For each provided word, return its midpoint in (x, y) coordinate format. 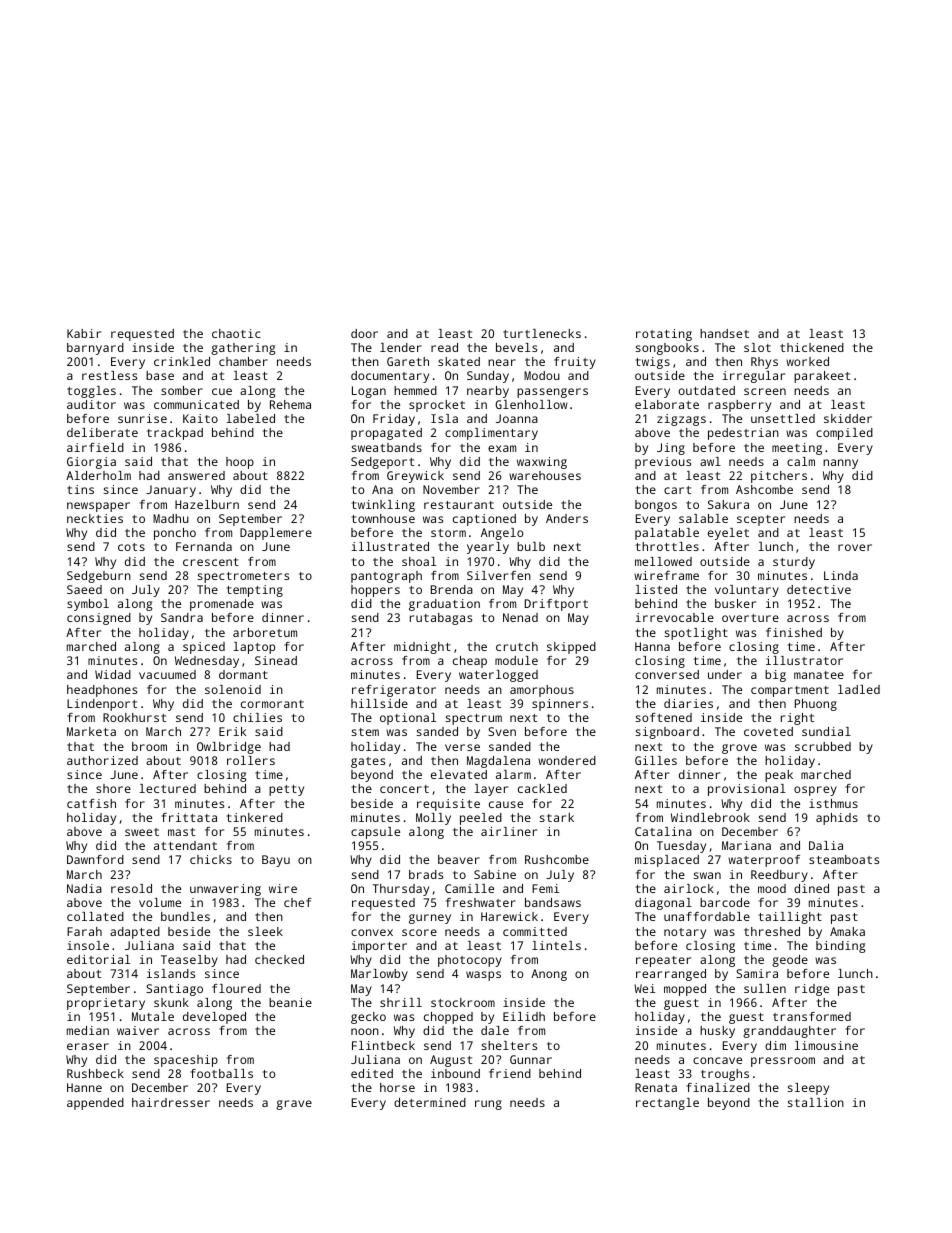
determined (430, 1102)
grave (294, 1105)
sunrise (142, 418)
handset (724, 333)
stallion (816, 1102)
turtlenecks (542, 333)
